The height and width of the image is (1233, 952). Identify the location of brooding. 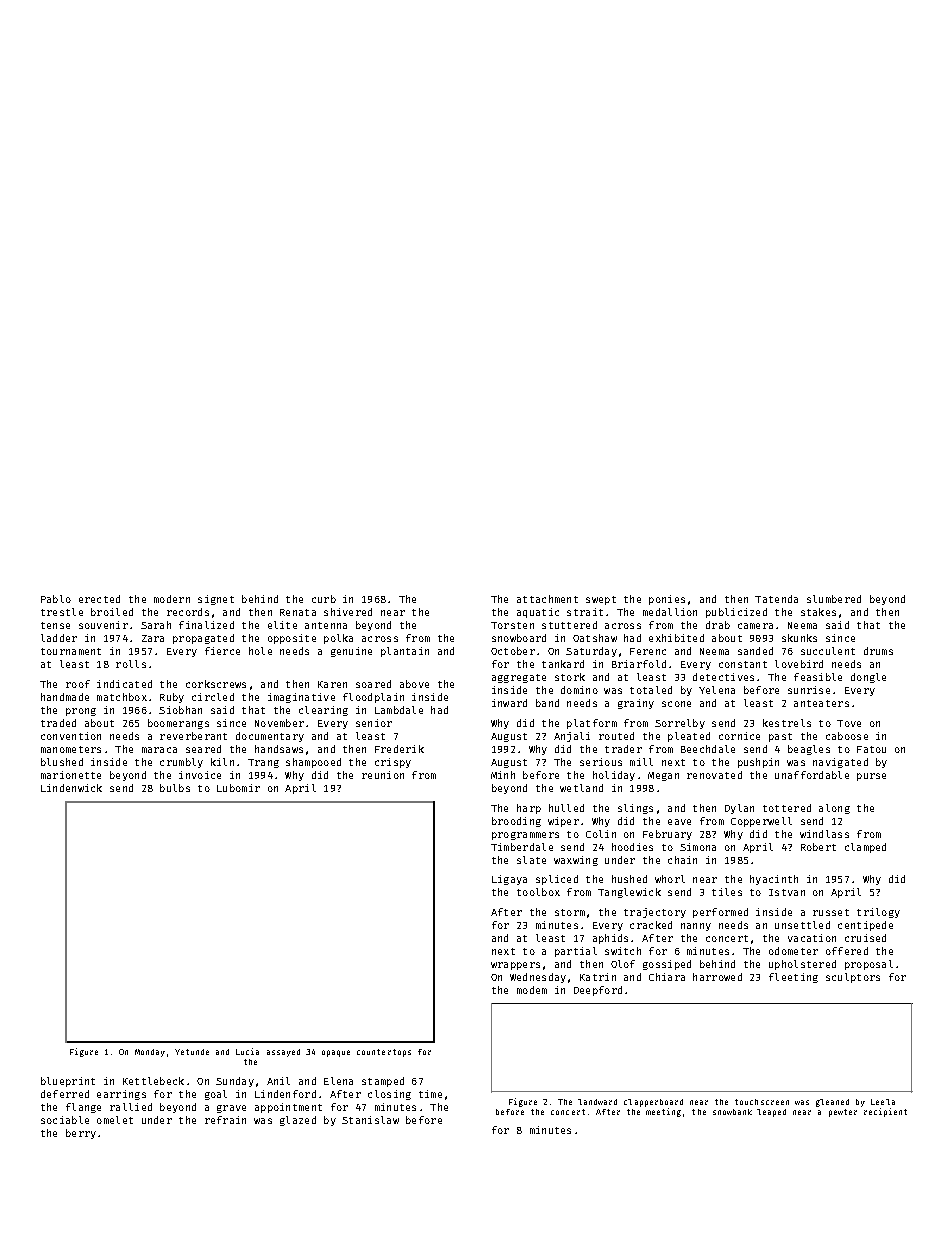
(516, 822).
